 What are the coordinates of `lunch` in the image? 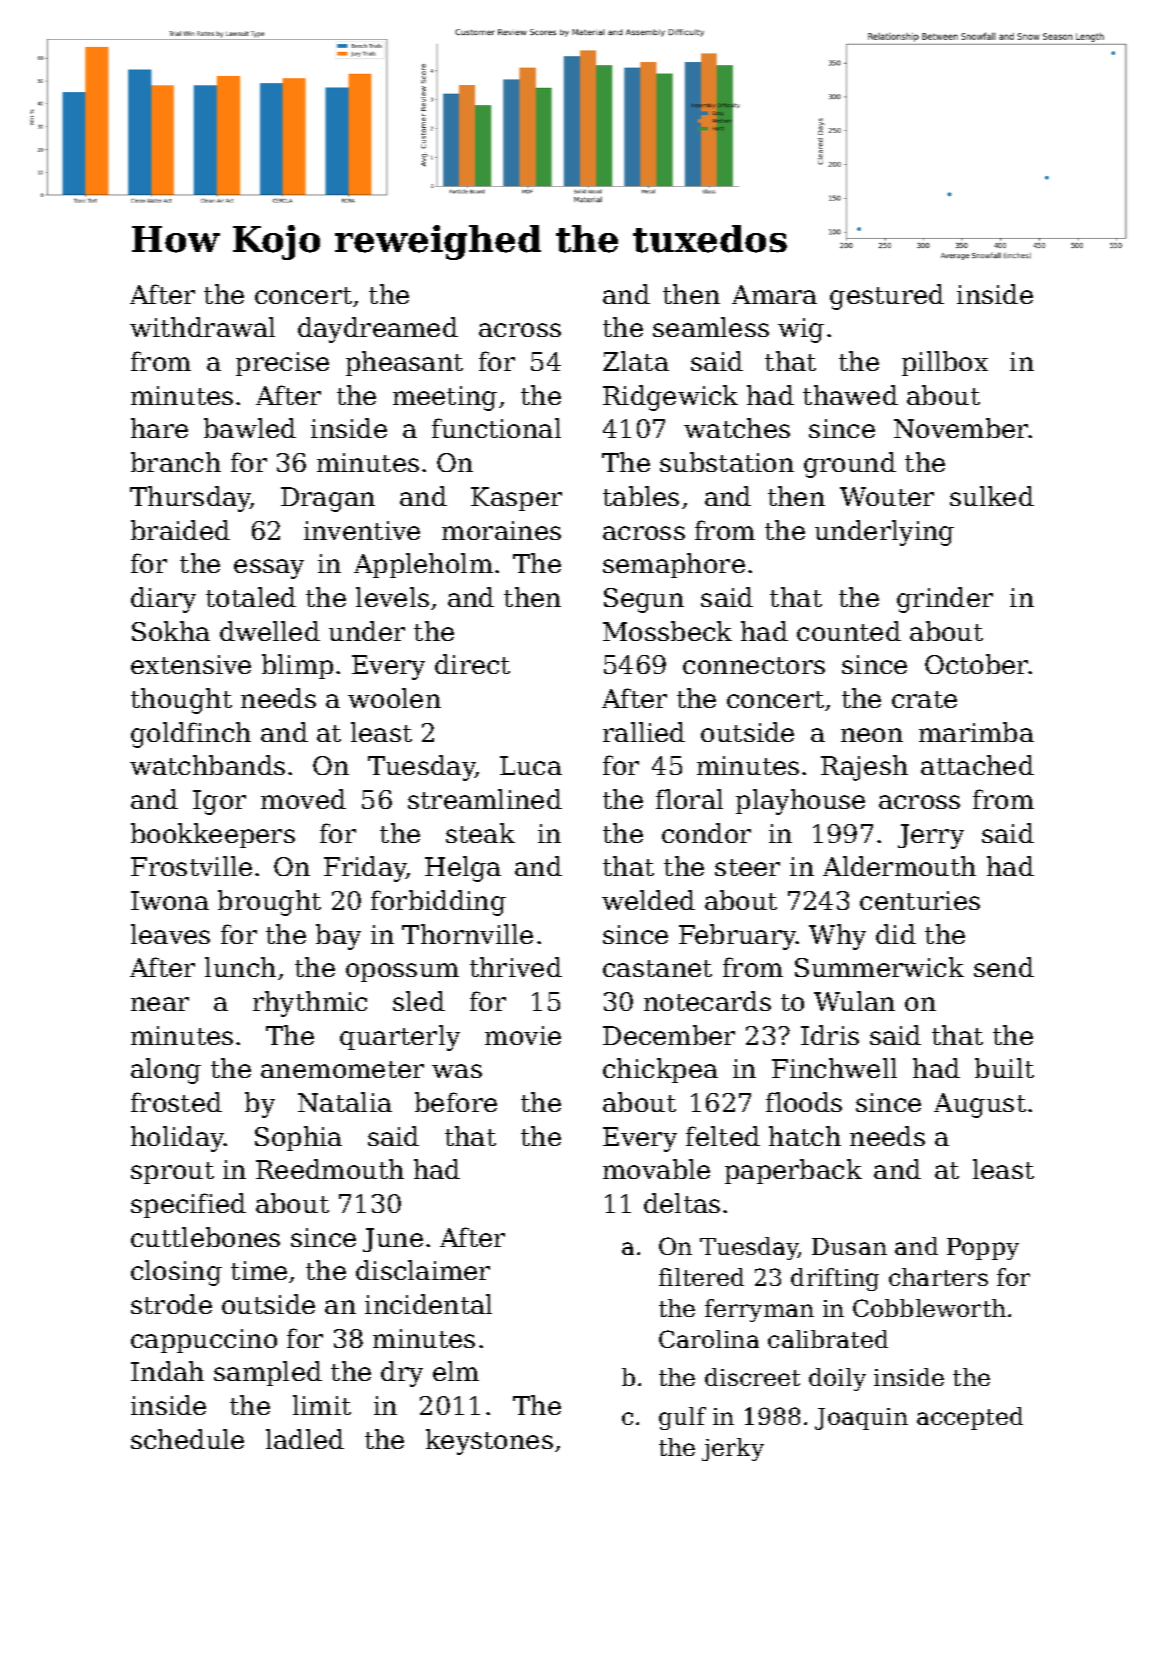 It's located at (240, 967).
